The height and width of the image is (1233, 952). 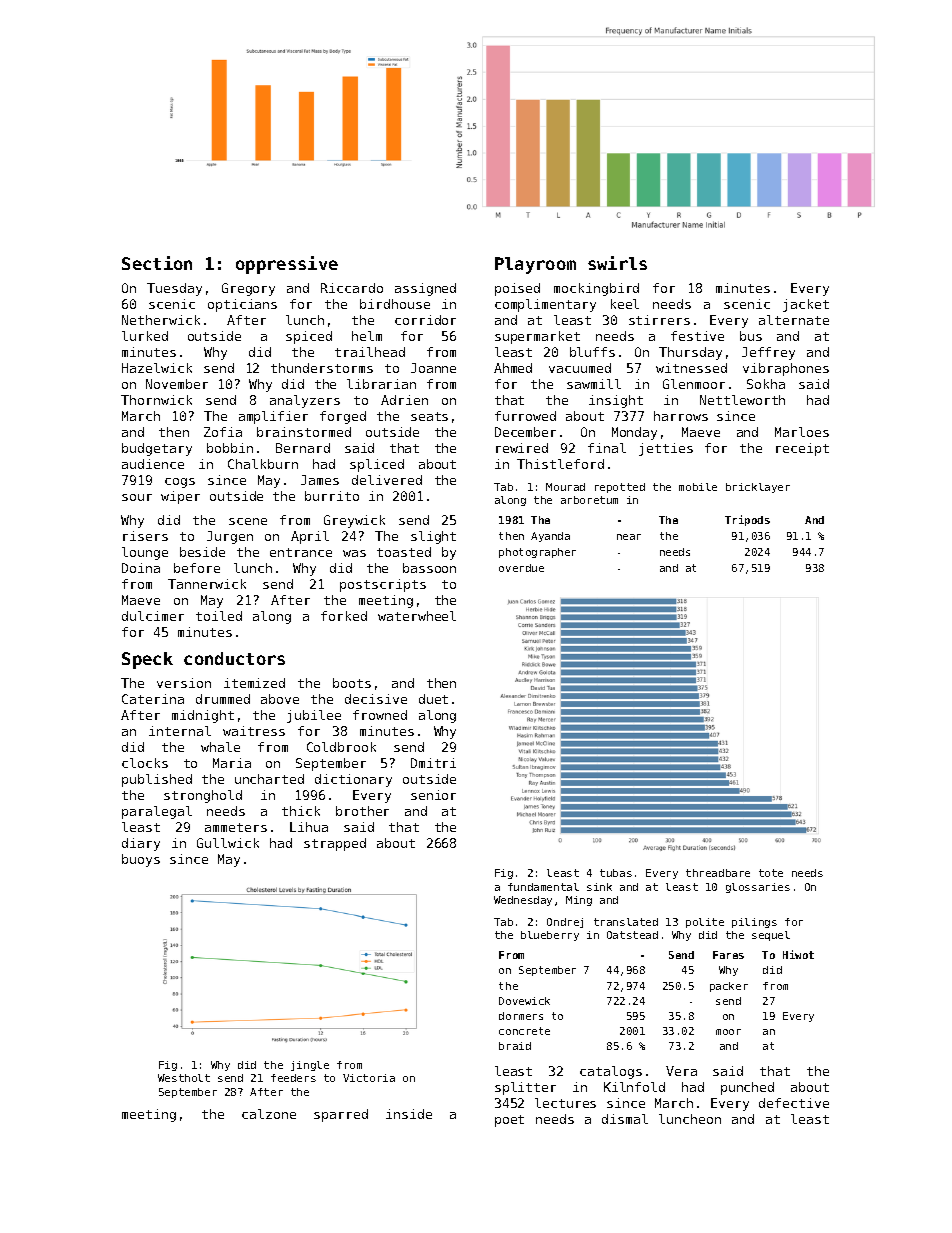 What do you see at coordinates (758, 488) in the image?
I see `bricklayer` at bounding box center [758, 488].
